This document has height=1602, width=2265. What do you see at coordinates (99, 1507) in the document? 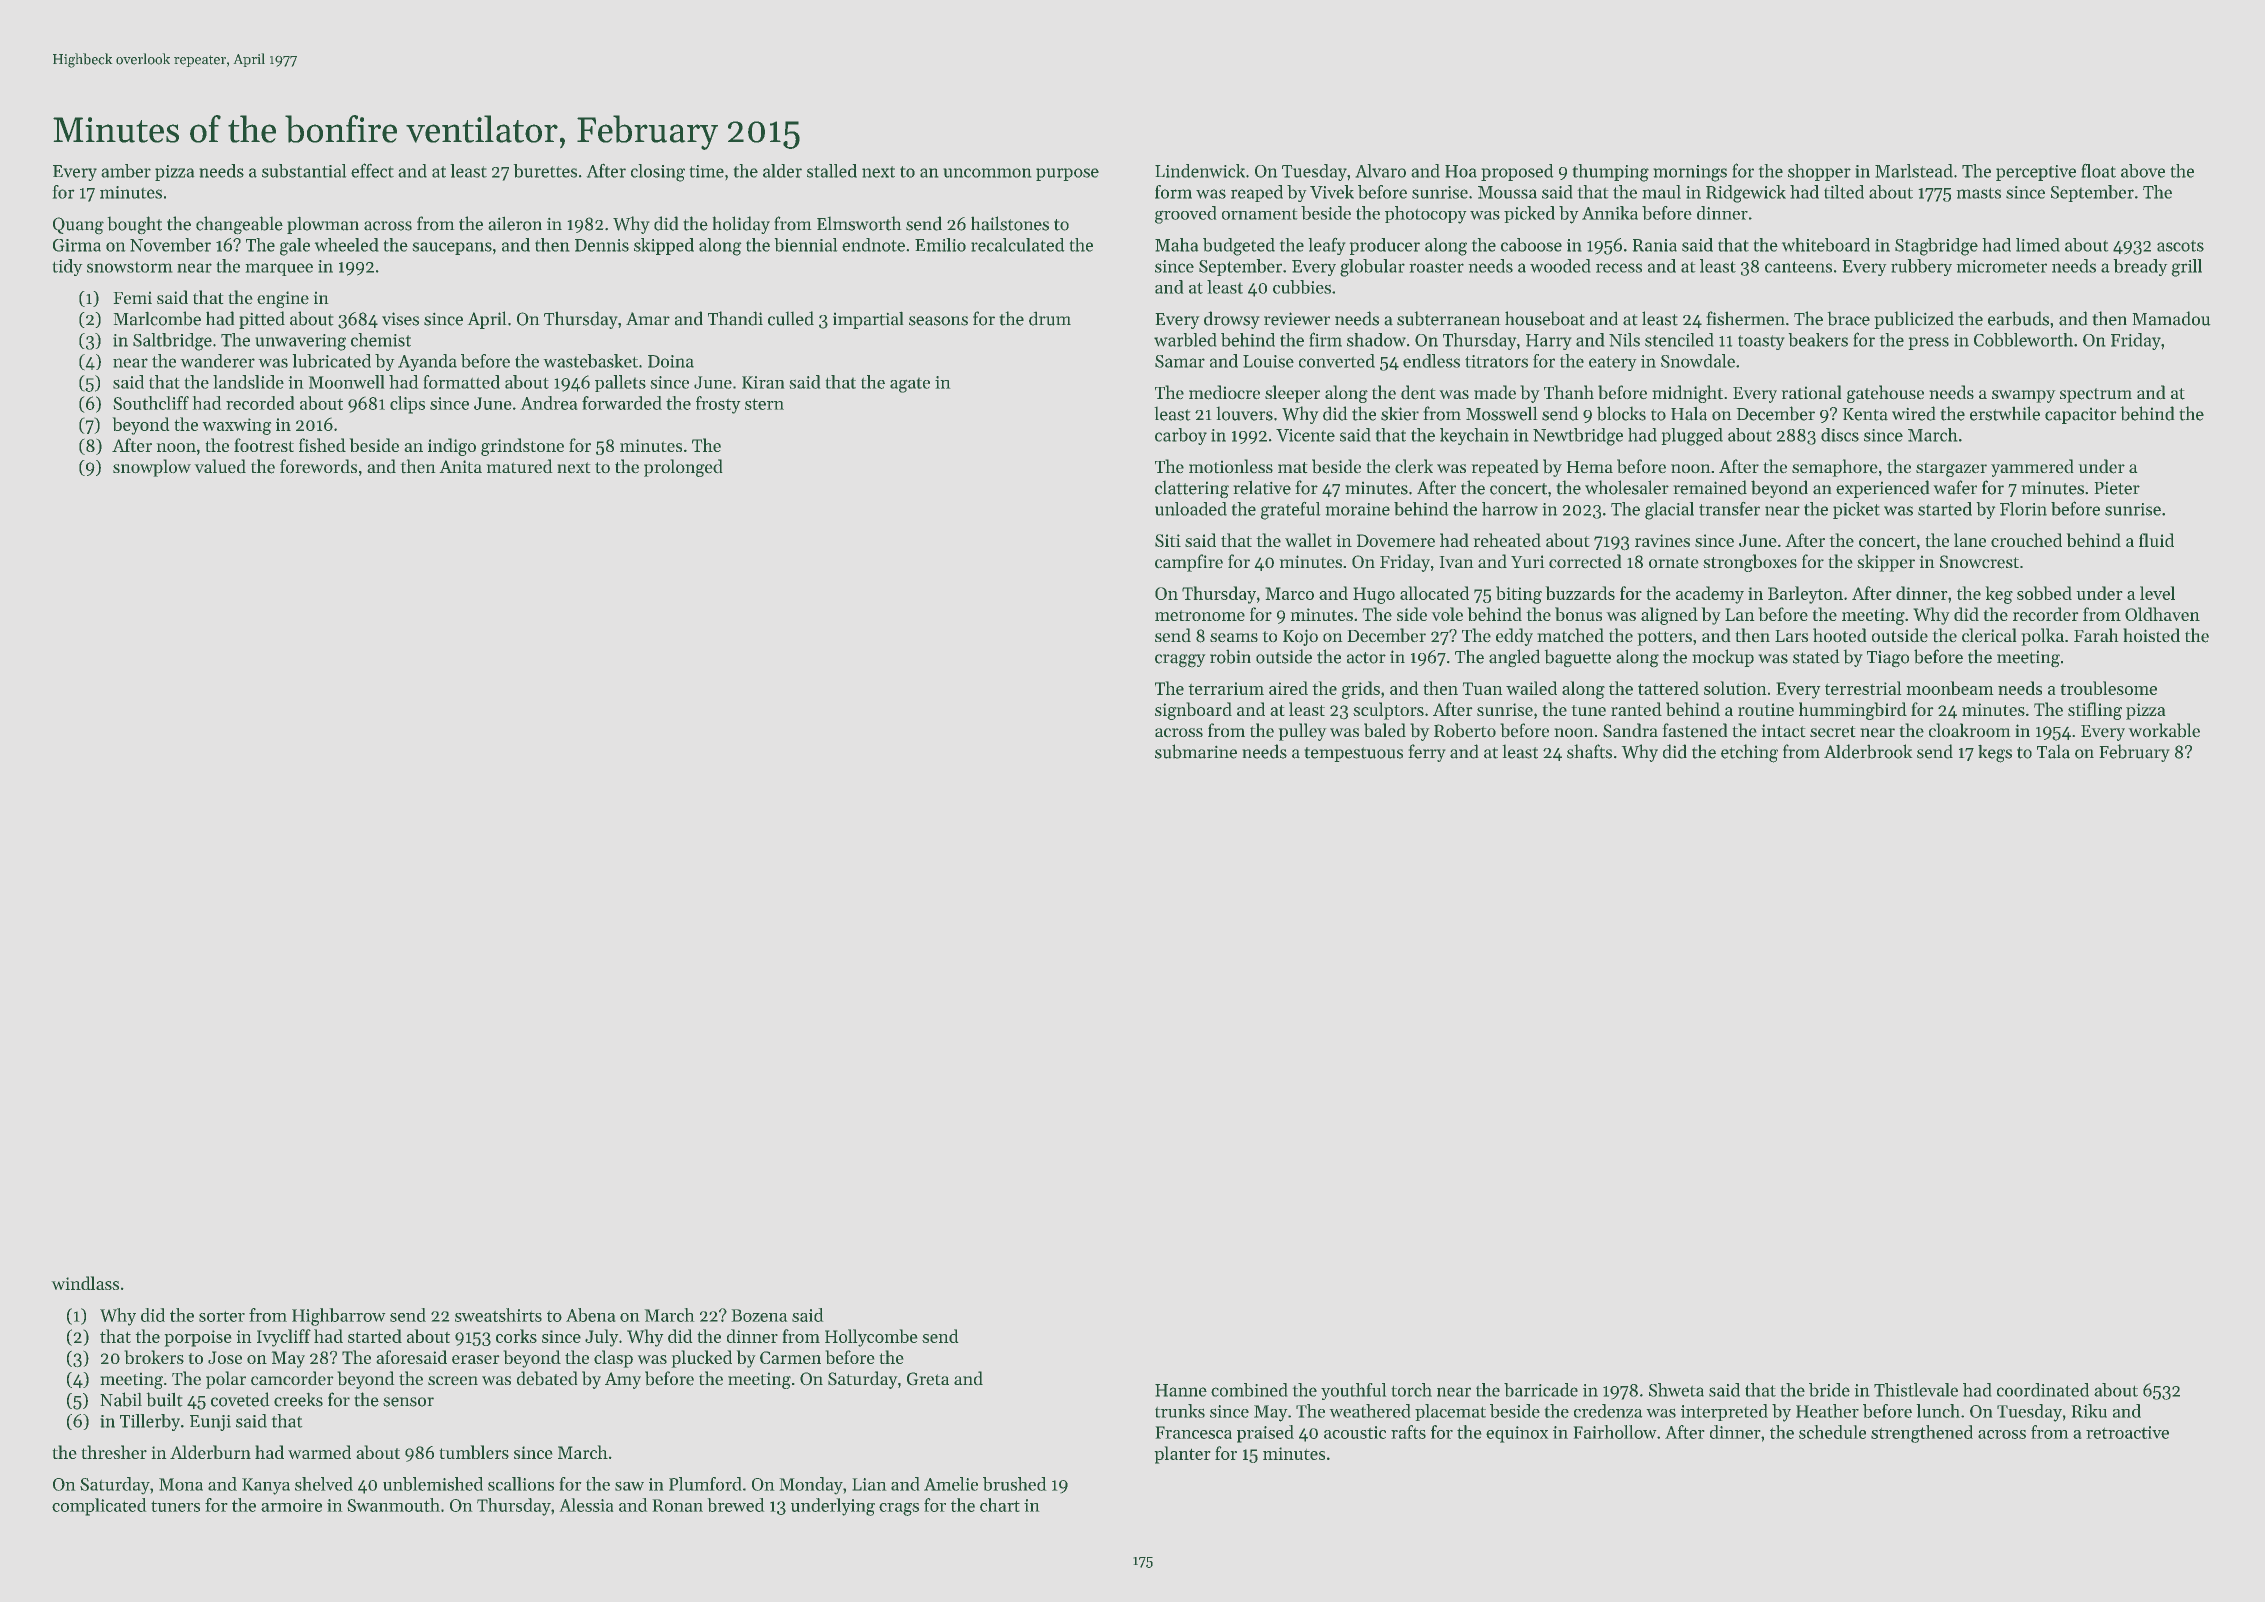
I see `complicated` at bounding box center [99, 1507].
